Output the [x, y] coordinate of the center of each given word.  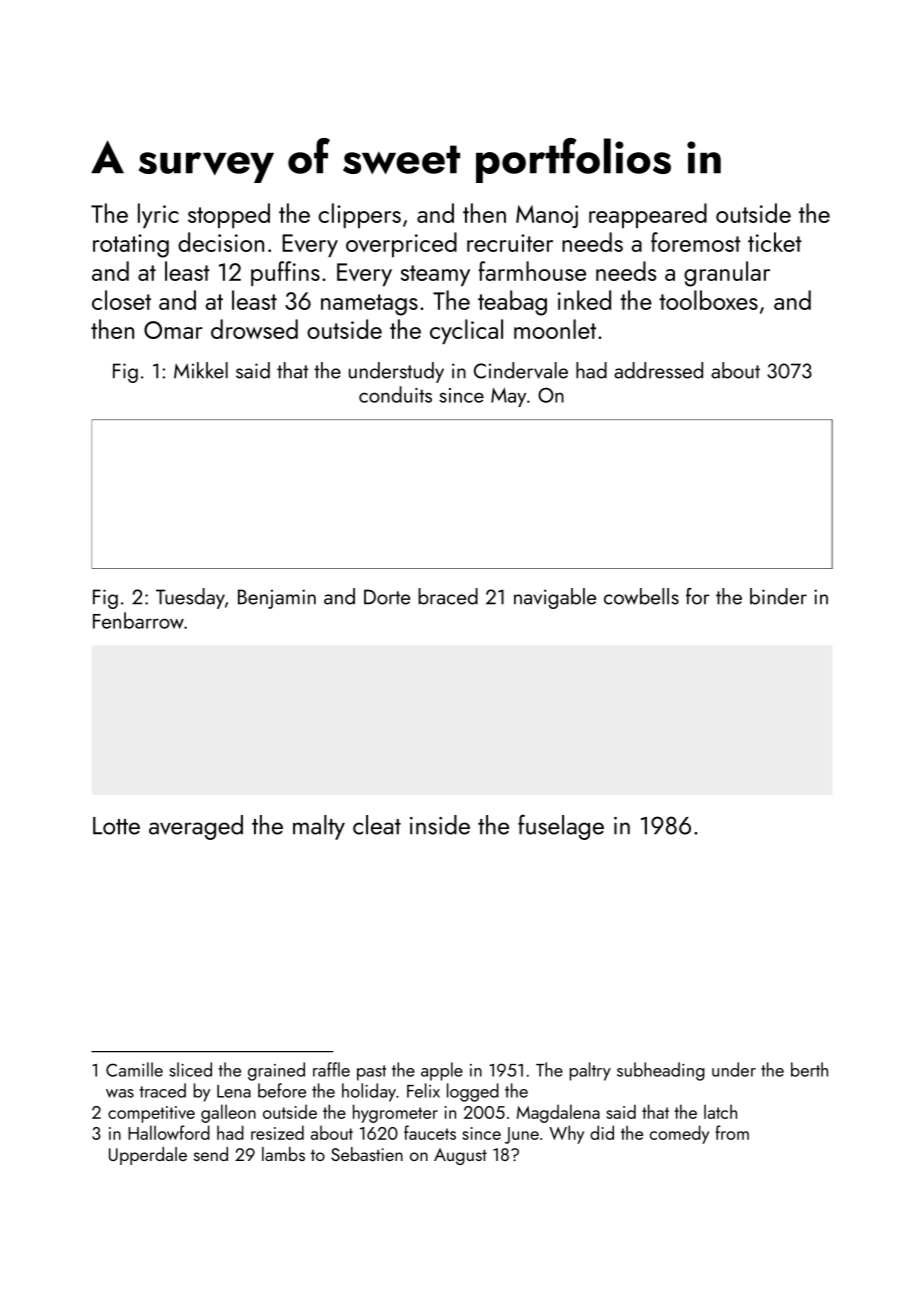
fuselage [561, 827]
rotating [131, 246]
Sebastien [367, 1154]
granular [727, 274]
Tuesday [190, 598]
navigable [555, 598]
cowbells [641, 596]
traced [162, 1090]
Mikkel [201, 370]
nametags [369, 305]
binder [778, 596]
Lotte [116, 826]
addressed [658, 370]
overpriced [401, 244]
